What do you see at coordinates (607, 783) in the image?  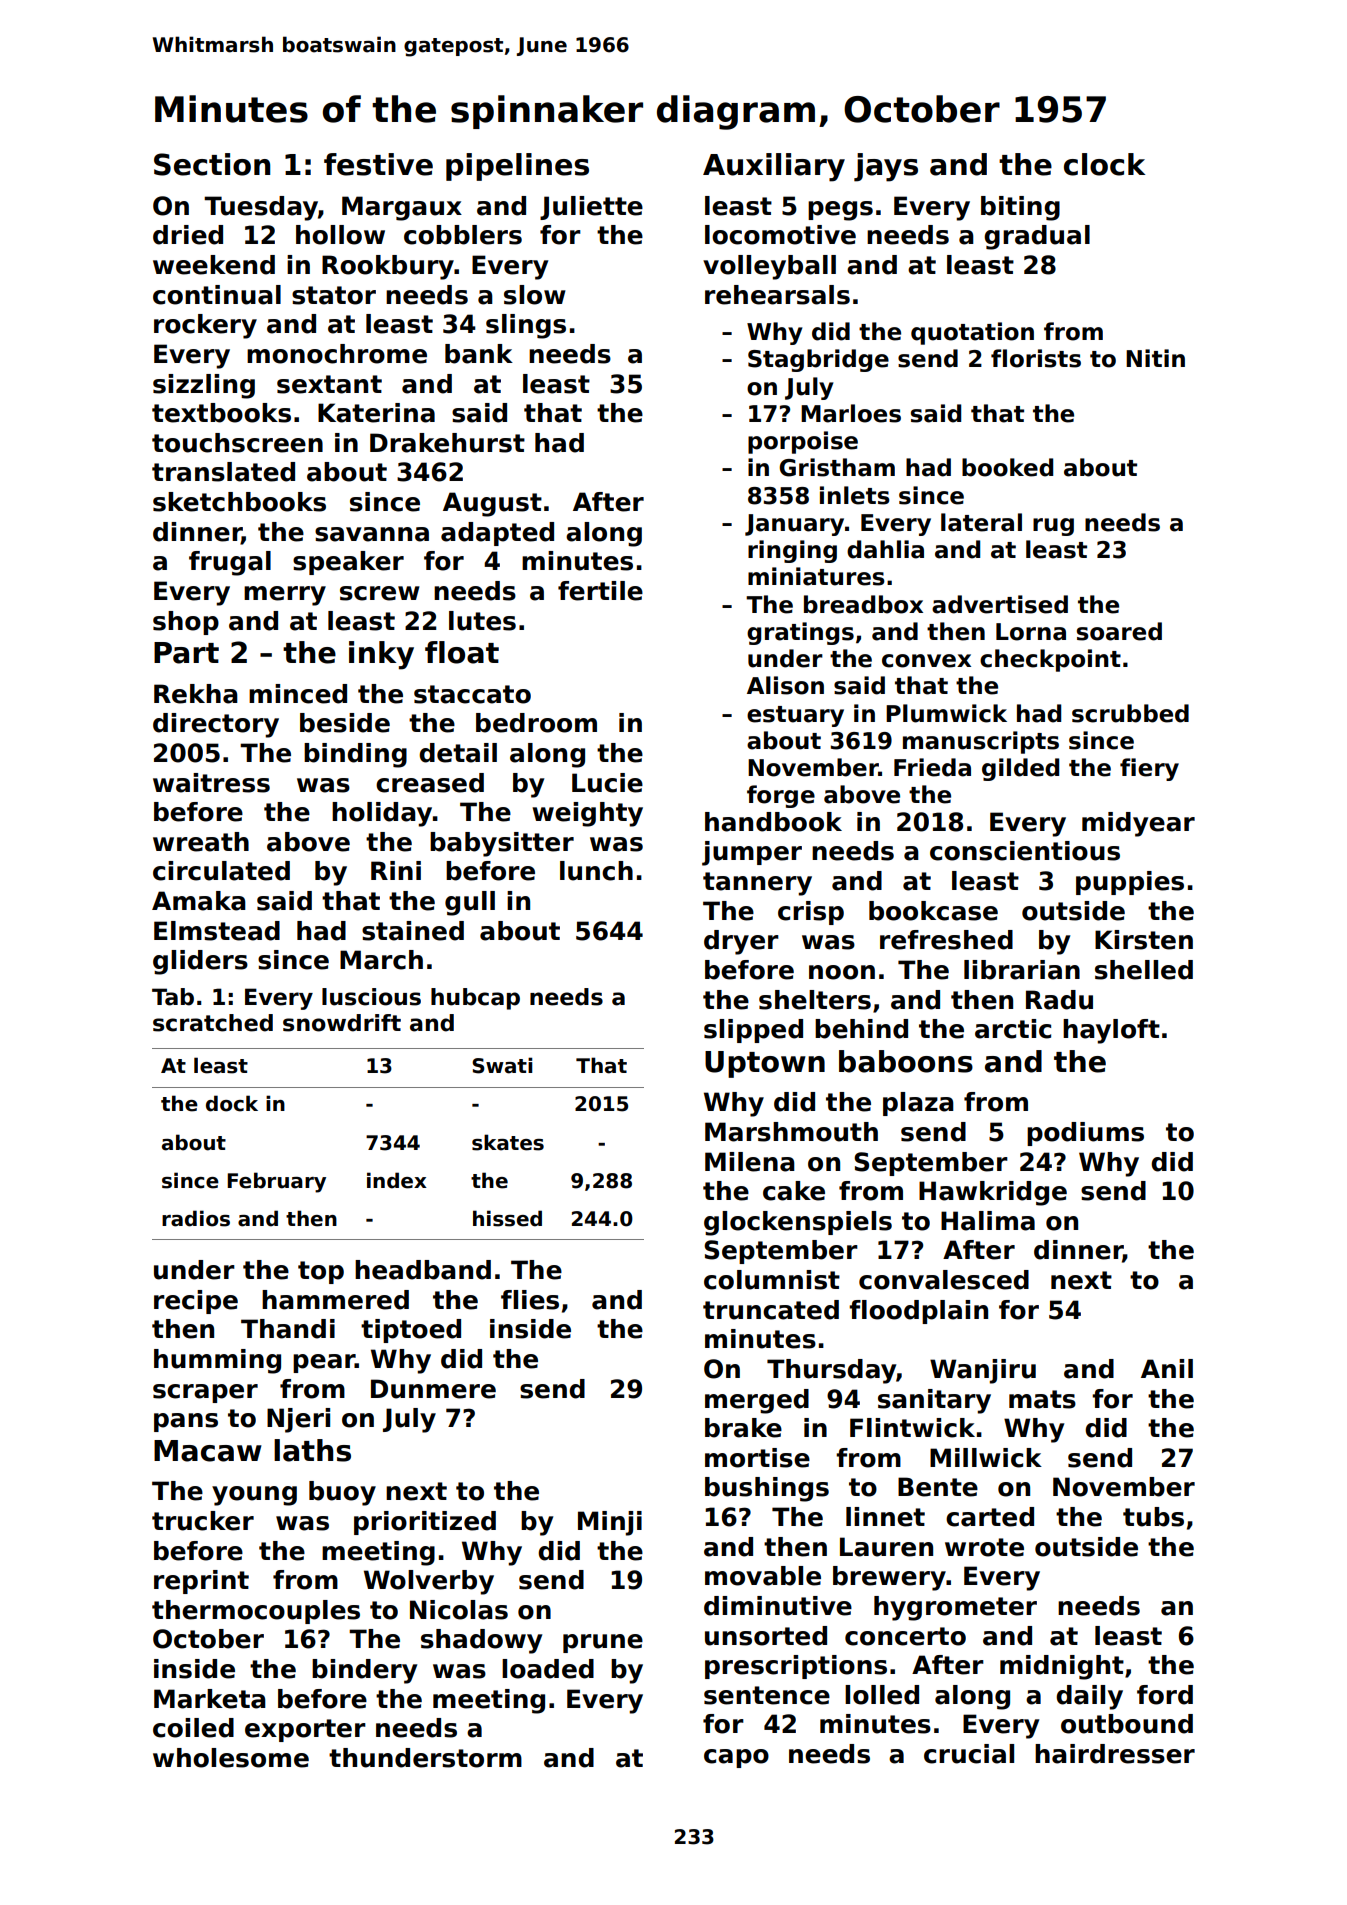 I see `Lucie` at bounding box center [607, 783].
